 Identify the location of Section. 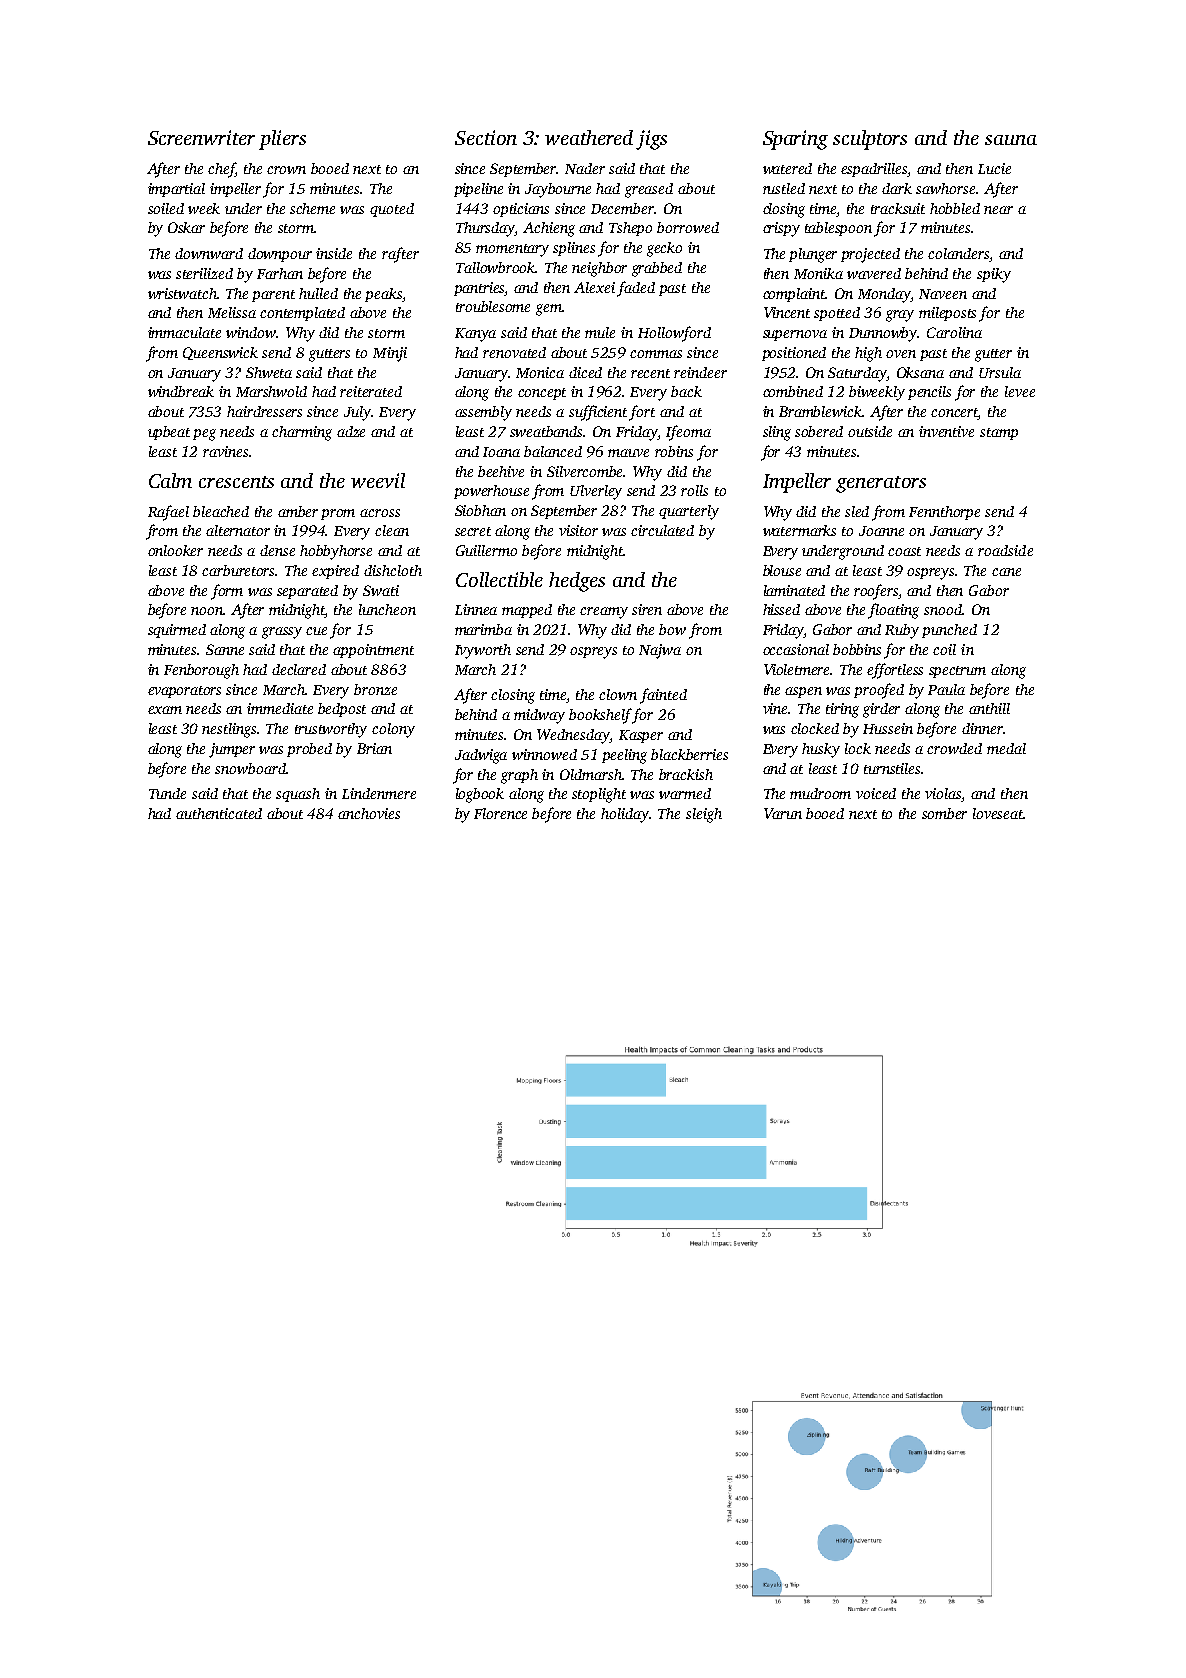
(486, 137).
